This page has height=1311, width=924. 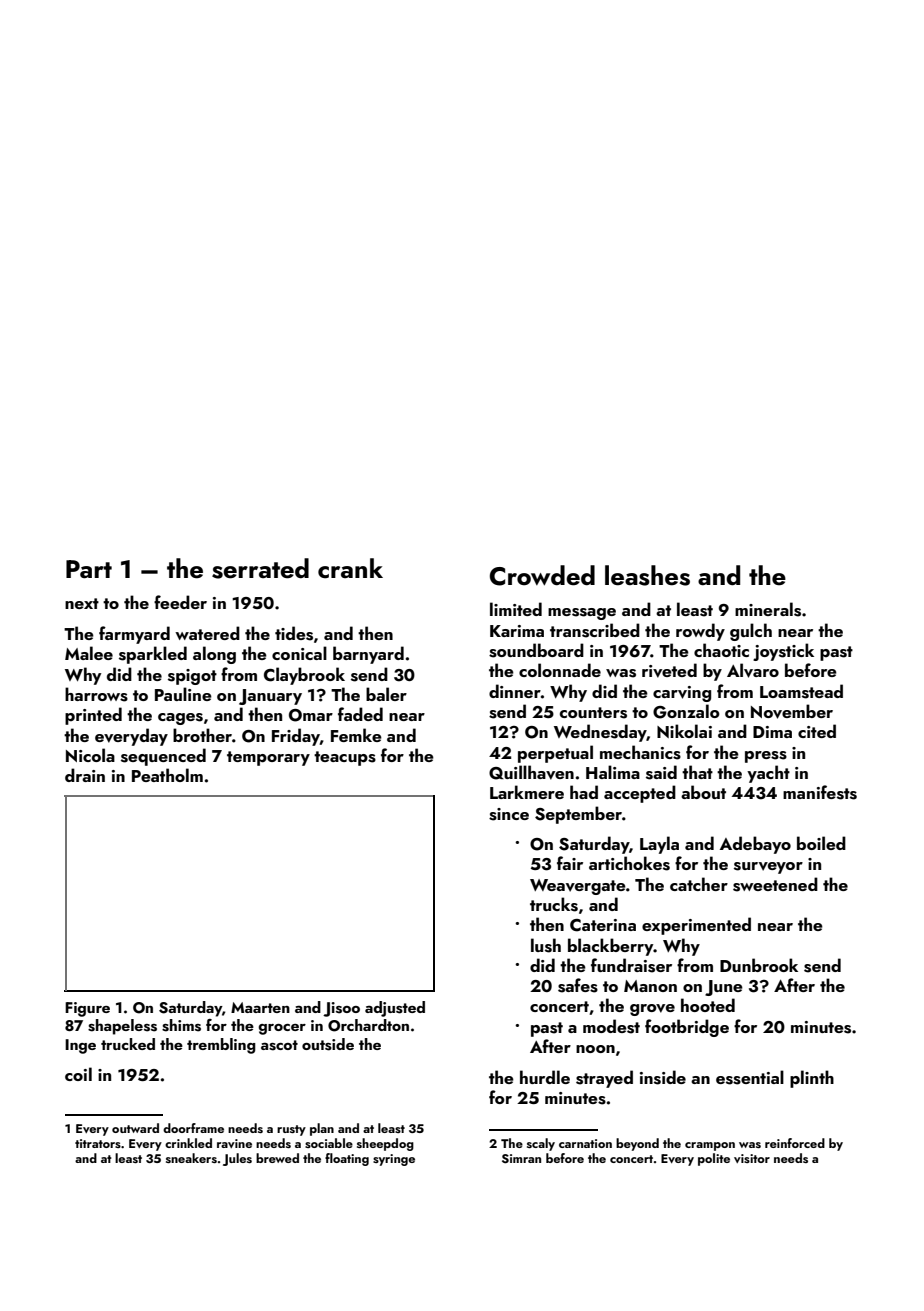 I want to click on Maarten, so click(x=260, y=1007).
